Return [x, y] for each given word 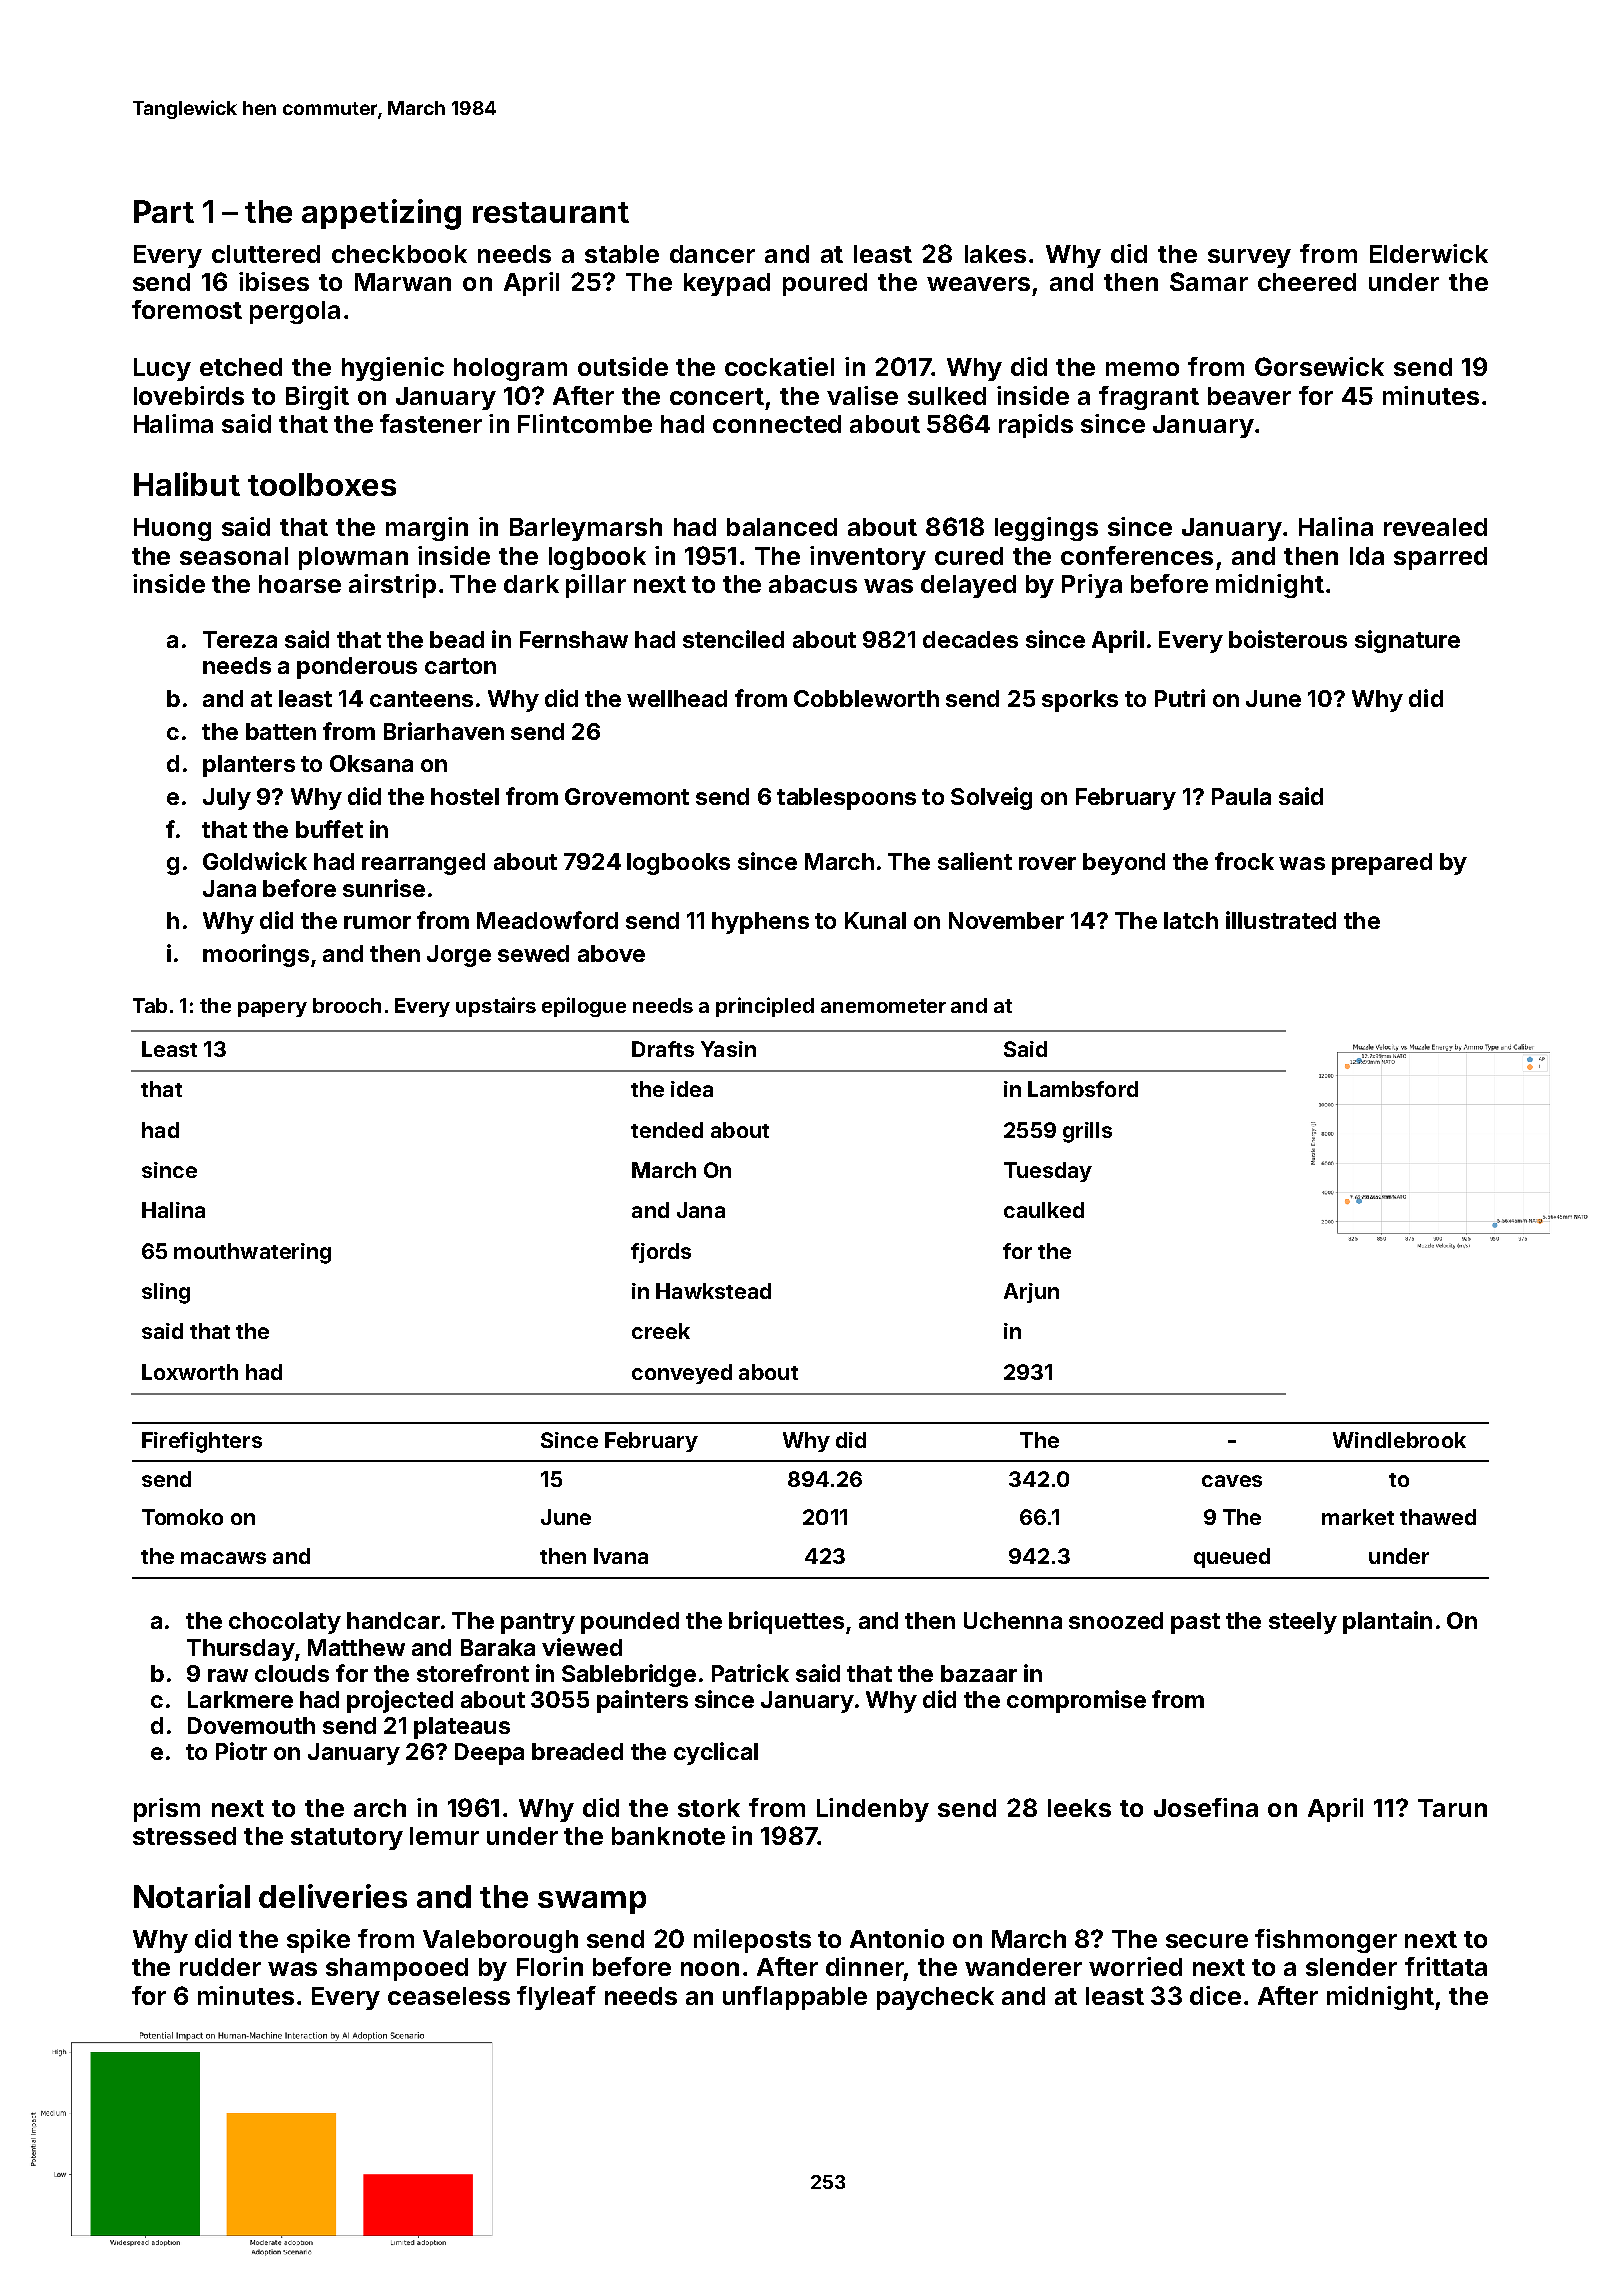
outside [623, 366]
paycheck [935, 1998]
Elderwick [1429, 253]
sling [166, 1293]
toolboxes [322, 484]
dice [1215, 1995]
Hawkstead [713, 1291]
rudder [220, 1967]
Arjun [1031, 1293]
